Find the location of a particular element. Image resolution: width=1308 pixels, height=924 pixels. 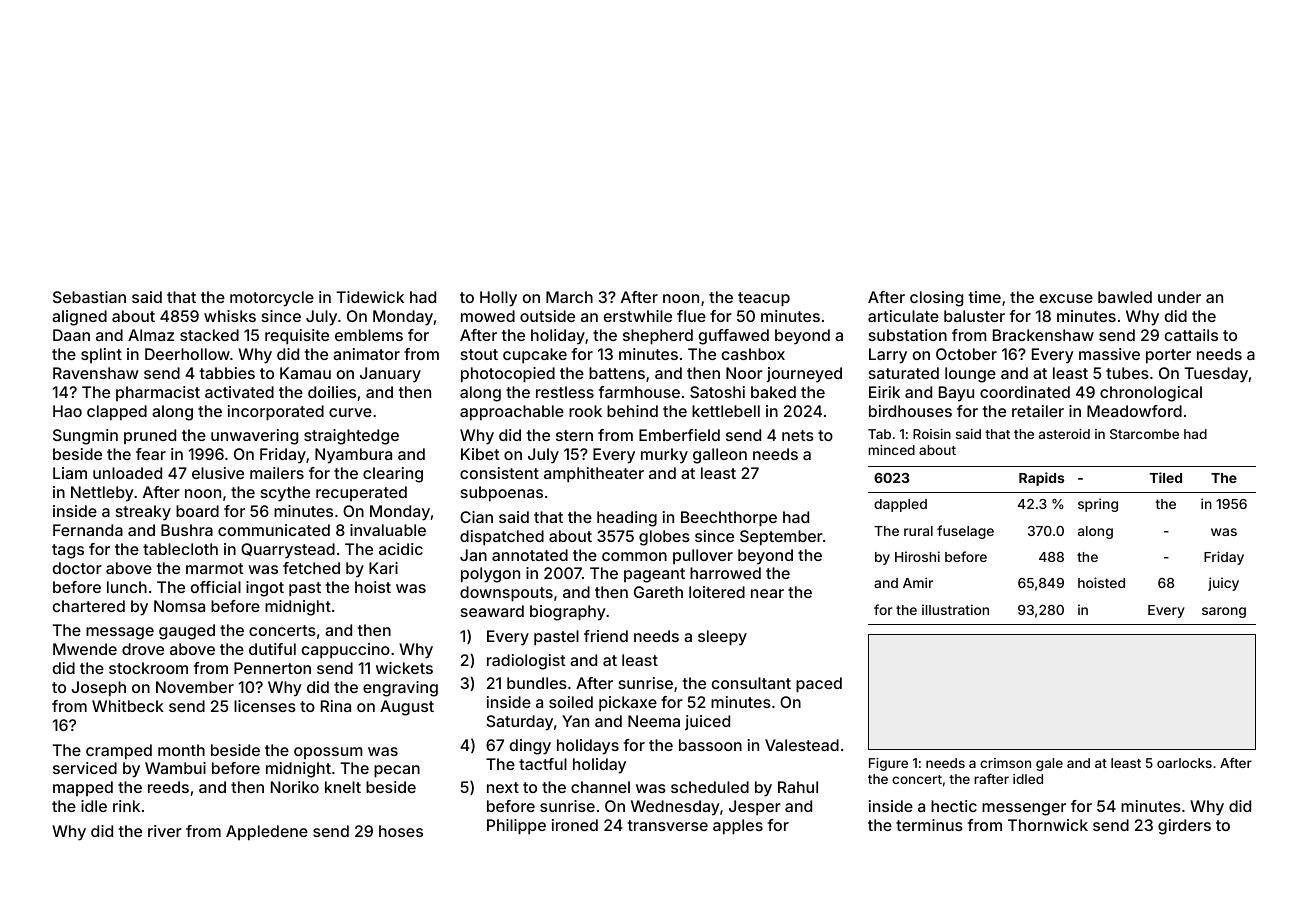

sleepy is located at coordinates (722, 638).
